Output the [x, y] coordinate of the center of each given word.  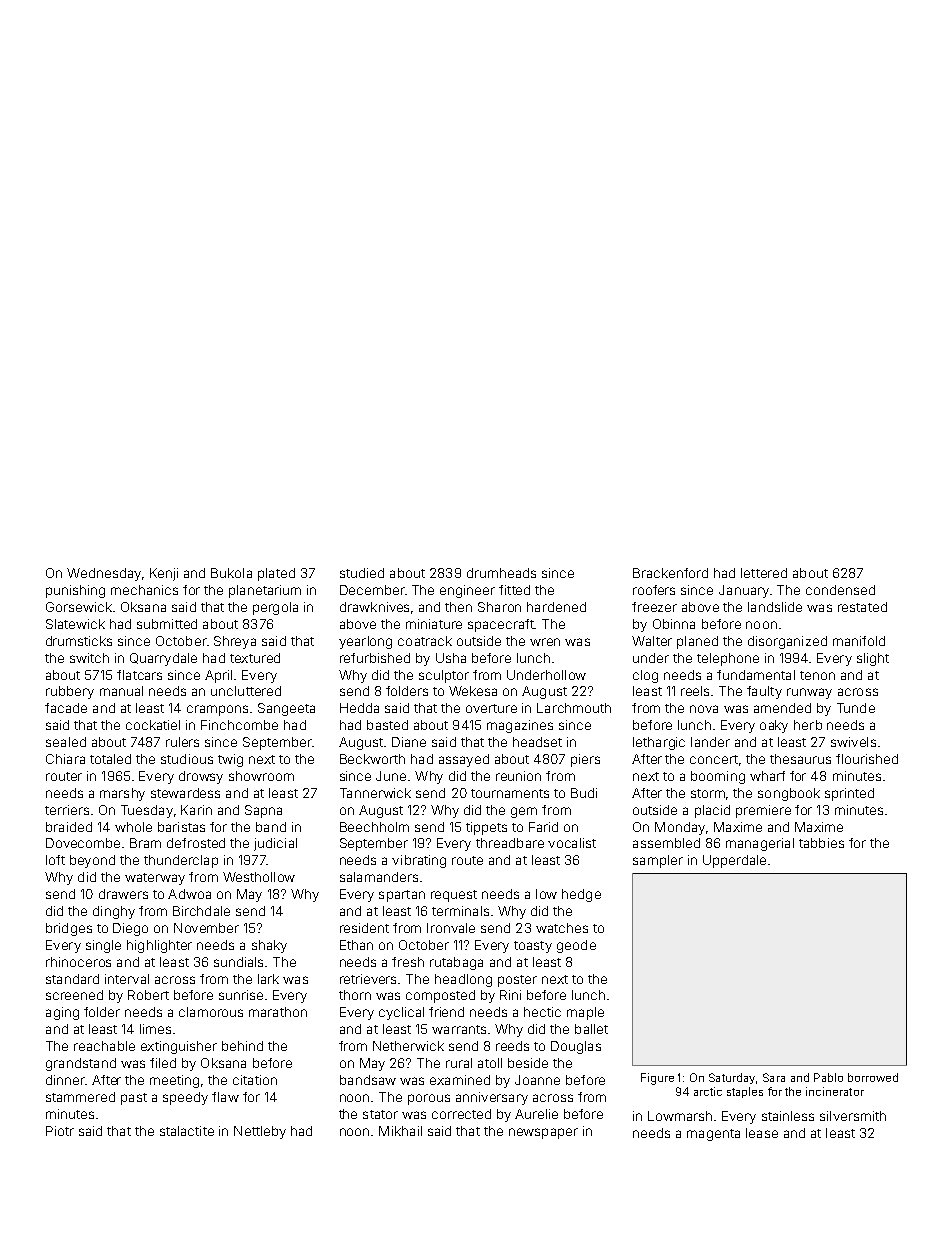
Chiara [65, 759]
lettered [764, 573]
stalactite [187, 1131]
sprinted [849, 794]
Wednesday [104, 574]
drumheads [501, 573]
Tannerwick [375, 793]
